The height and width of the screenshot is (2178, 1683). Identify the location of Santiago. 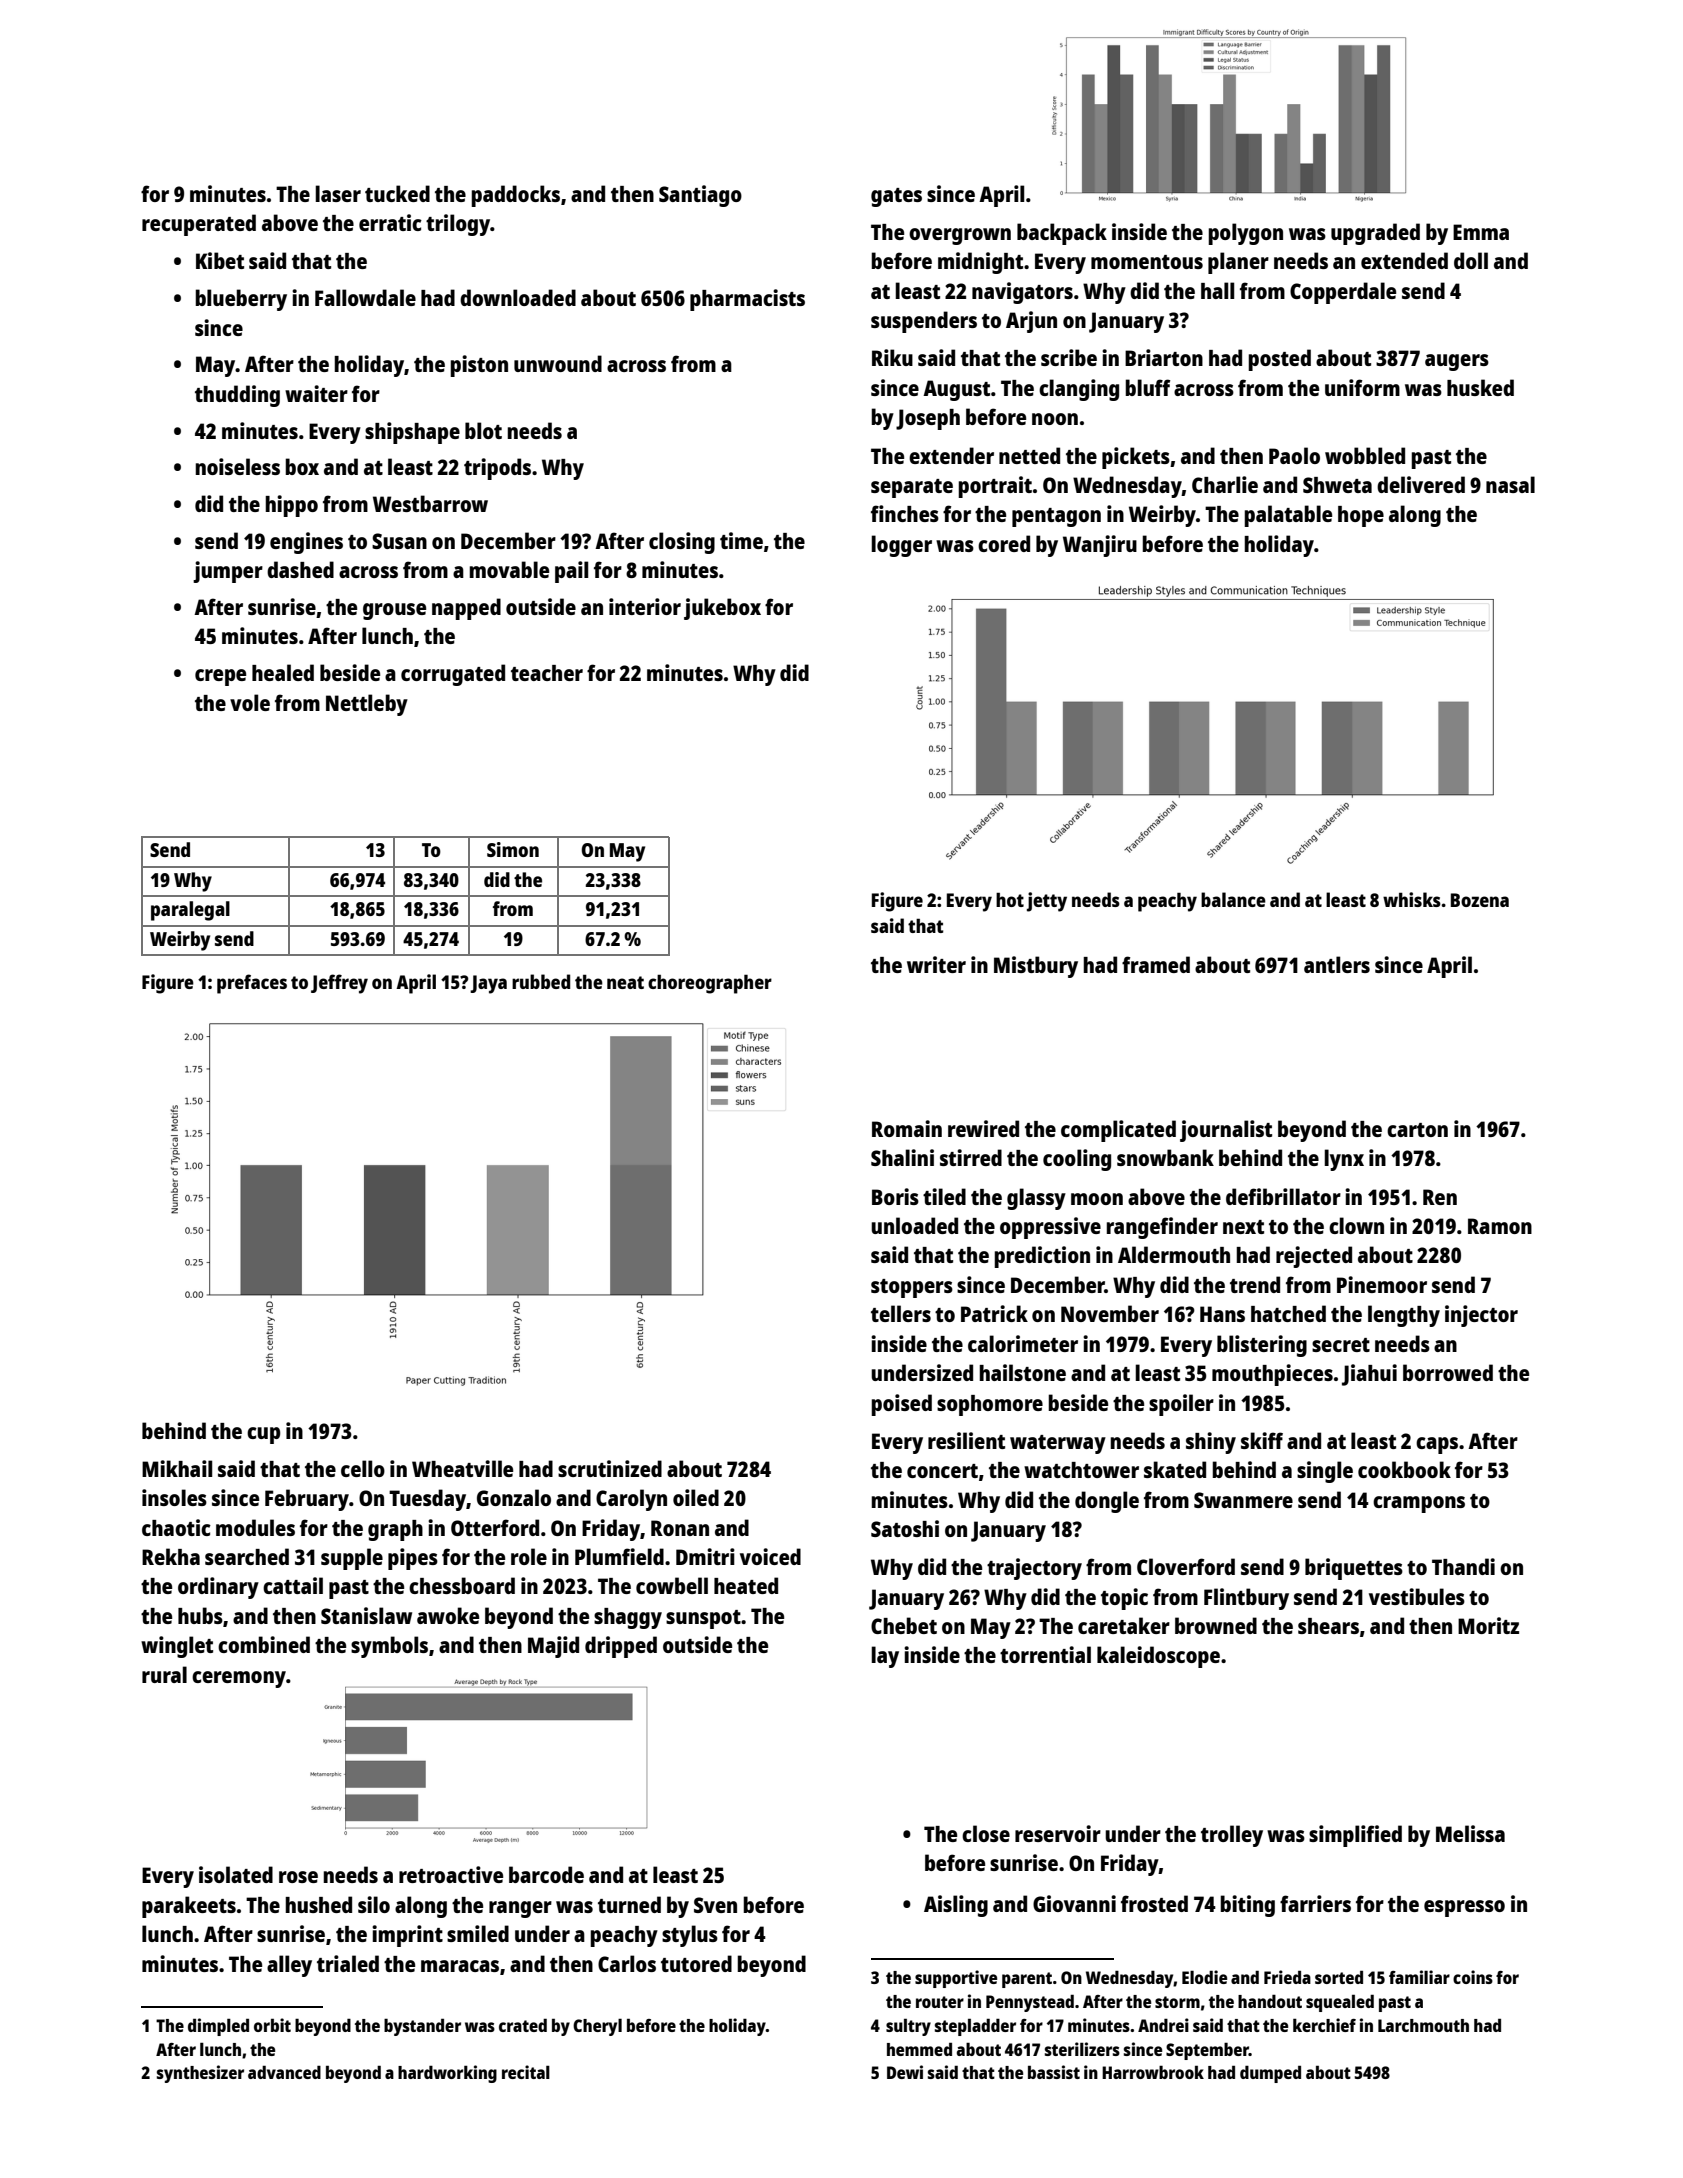
(700, 196).
